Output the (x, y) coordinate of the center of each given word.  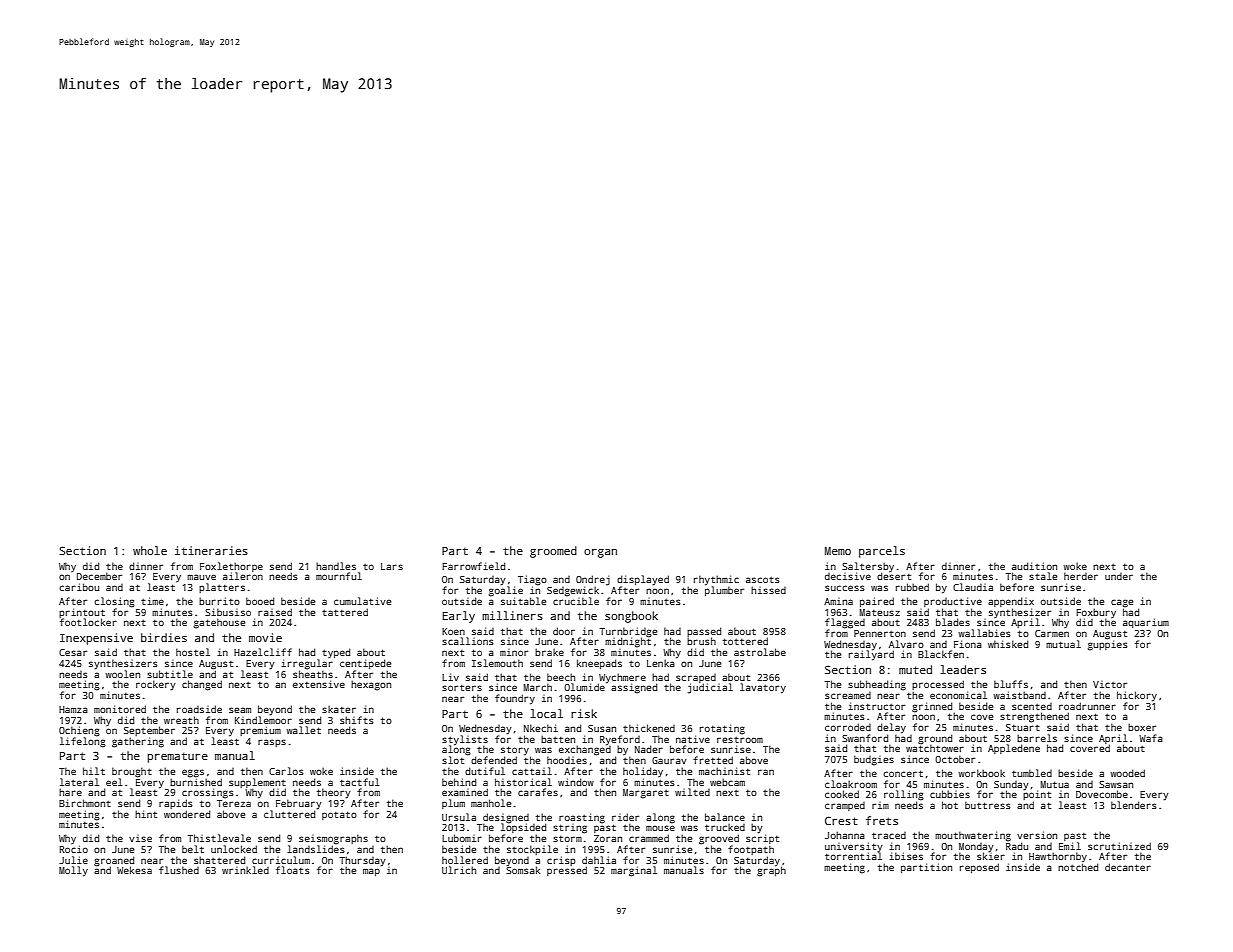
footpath (751, 850)
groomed (553, 552)
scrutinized (1119, 846)
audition (1034, 566)
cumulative (362, 601)
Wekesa (134, 870)
